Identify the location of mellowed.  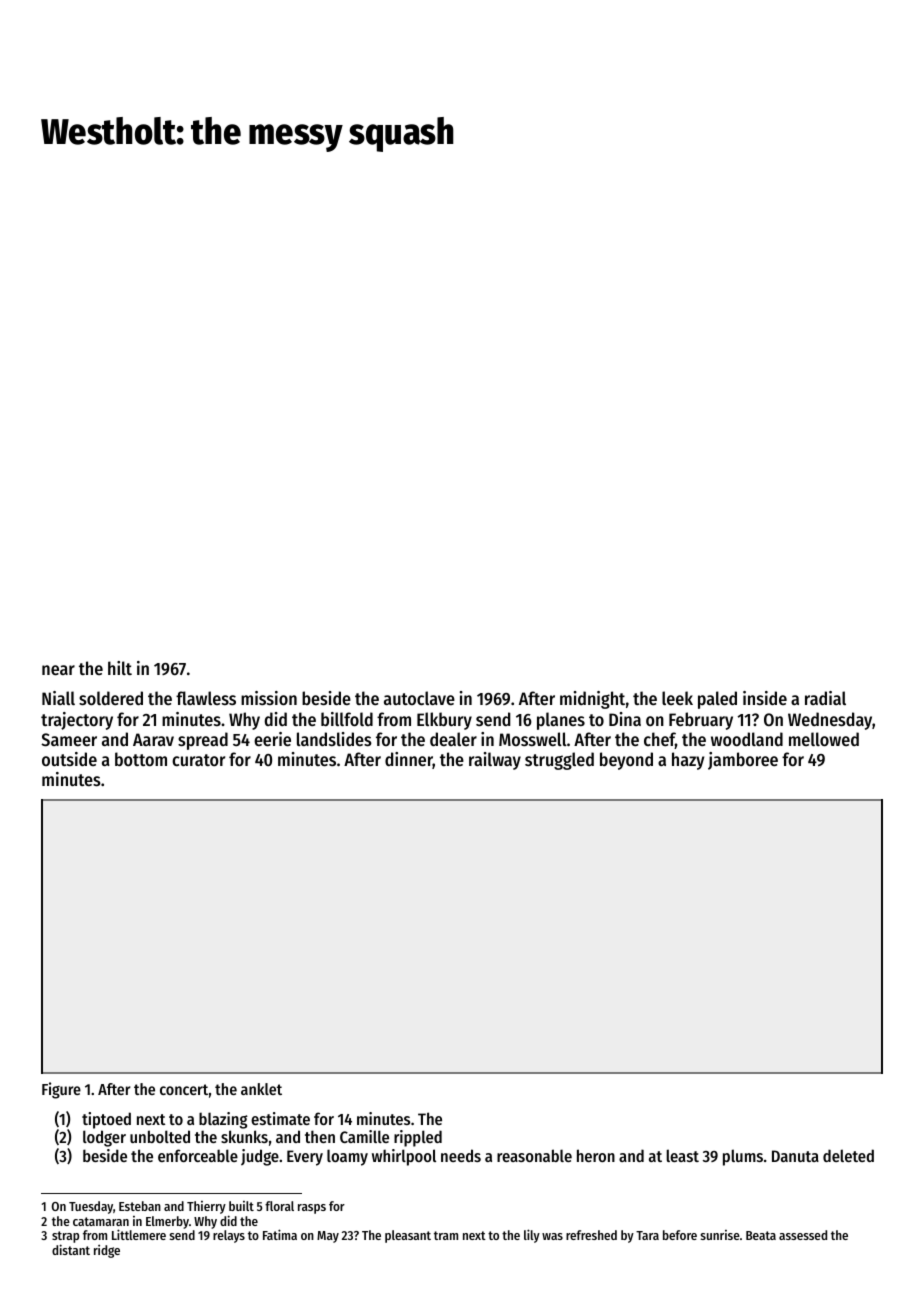
(824, 739).
